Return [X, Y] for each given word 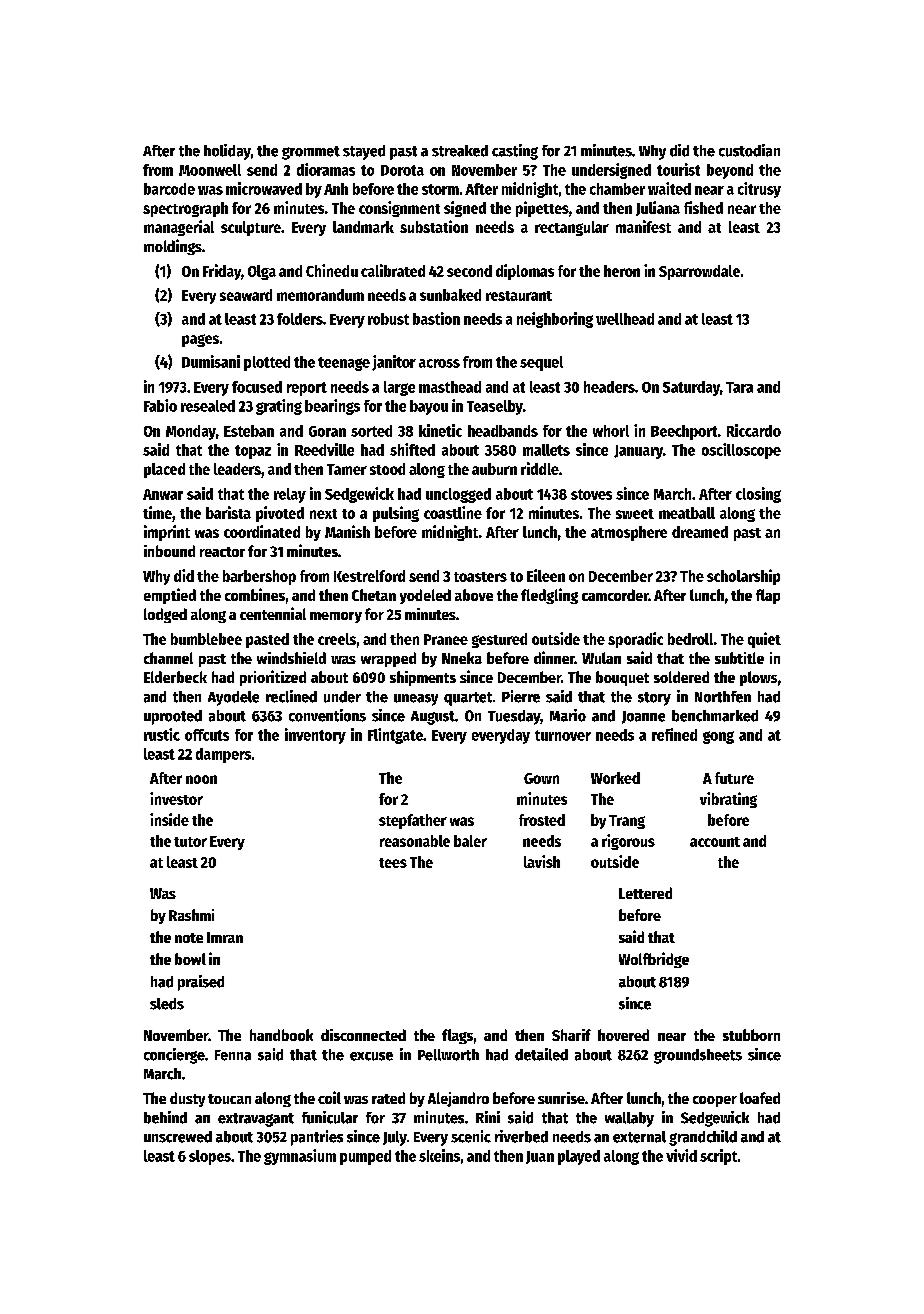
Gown [541, 778]
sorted [371, 431]
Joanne [643, 717]
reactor [222, 552]
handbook [281, 1035]
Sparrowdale [699, 272]
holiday [227, 152]
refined [674, 734]
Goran [327, 431]
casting [515, 152]
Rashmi [191, 915]
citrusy [759, 190]
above [474, 595]
